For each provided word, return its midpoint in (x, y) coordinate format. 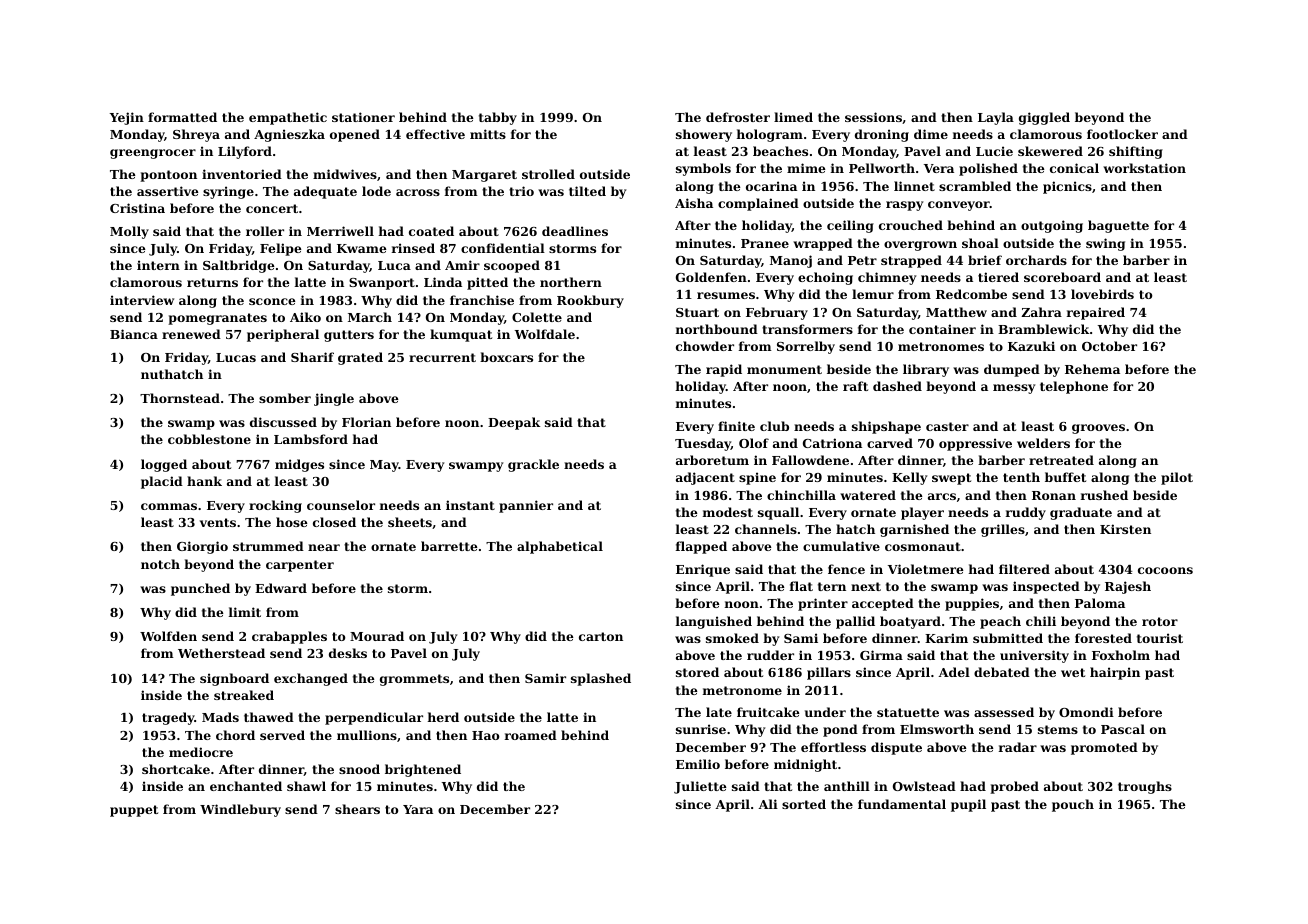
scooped (512, 266)
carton (601, 636)
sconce (272, 301)
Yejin (127, 118)
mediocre (201, 752)
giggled (1044, 118)
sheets (410, 522)
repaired (1096, 313)
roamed (531, 735)
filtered (1024, 569)
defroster (738, 117)
